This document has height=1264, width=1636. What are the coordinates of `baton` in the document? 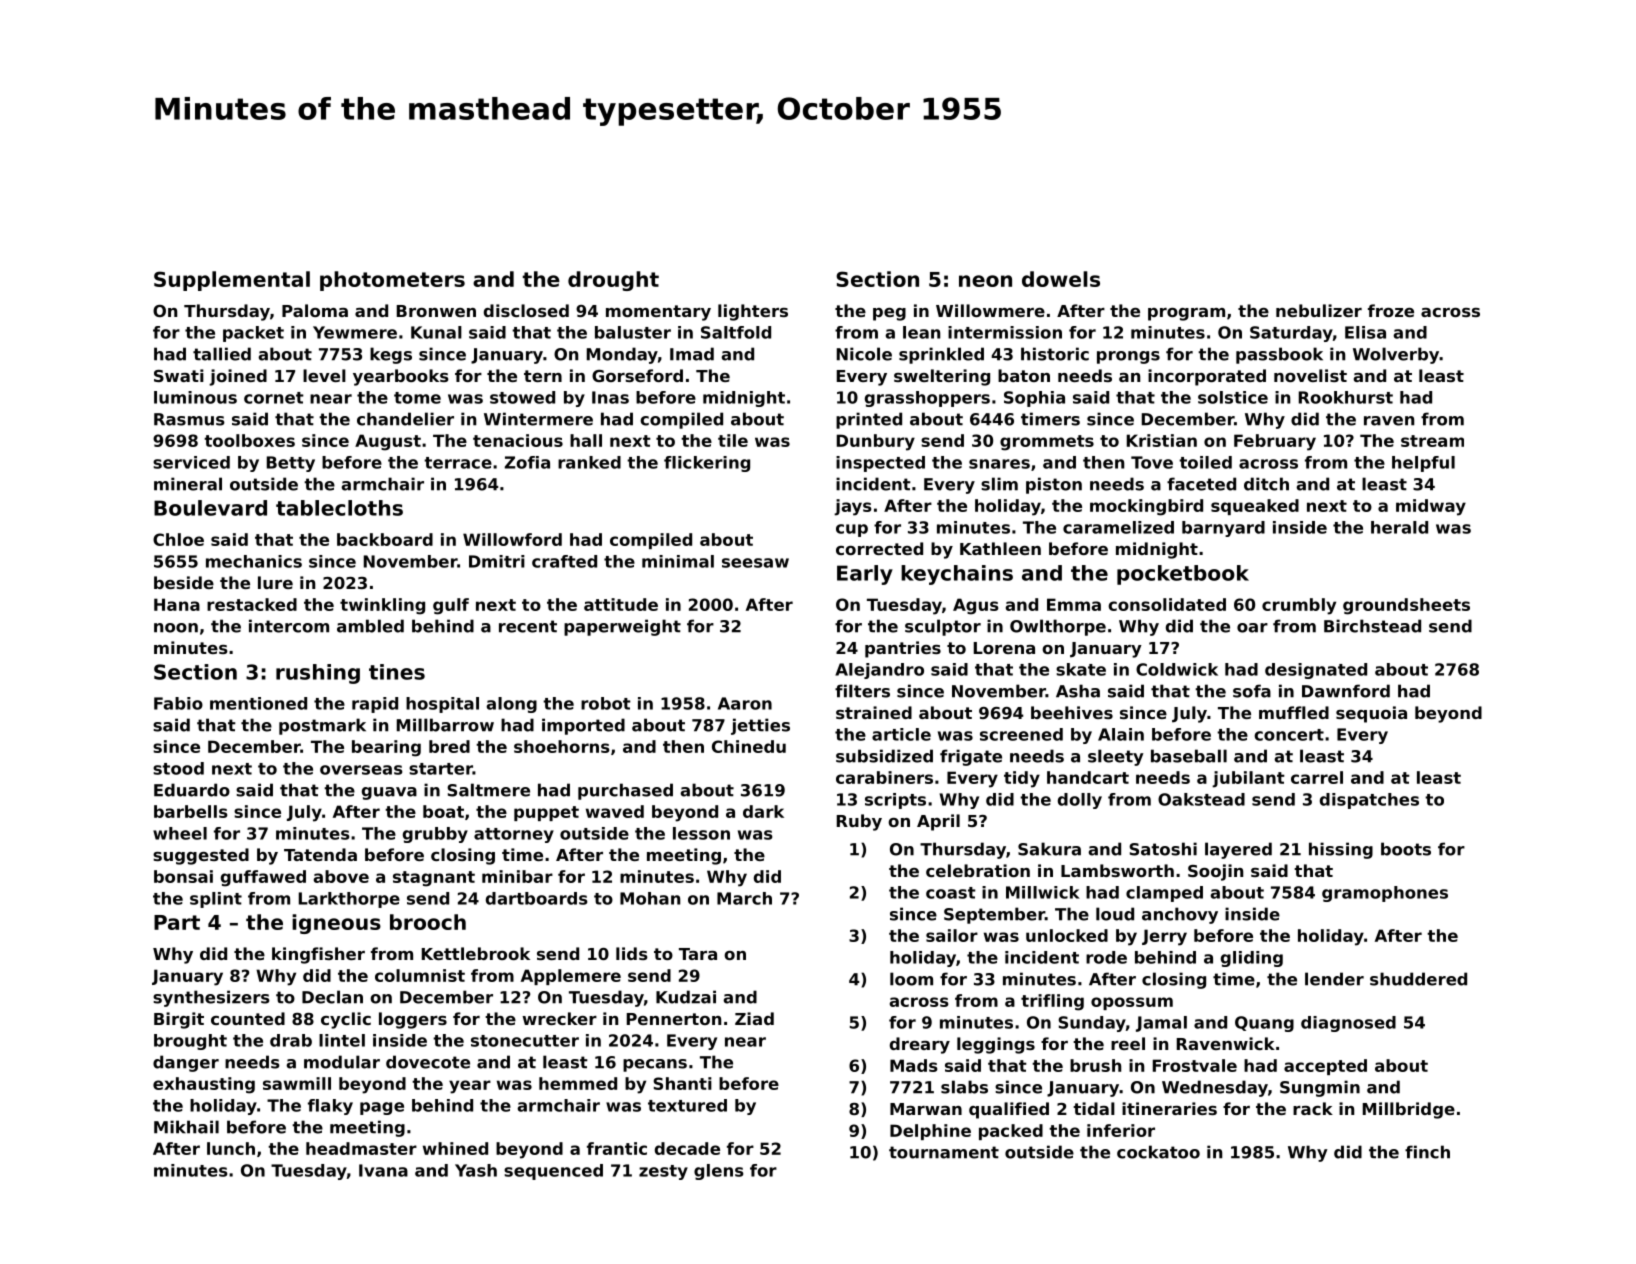 It's located at (1024, 375).
